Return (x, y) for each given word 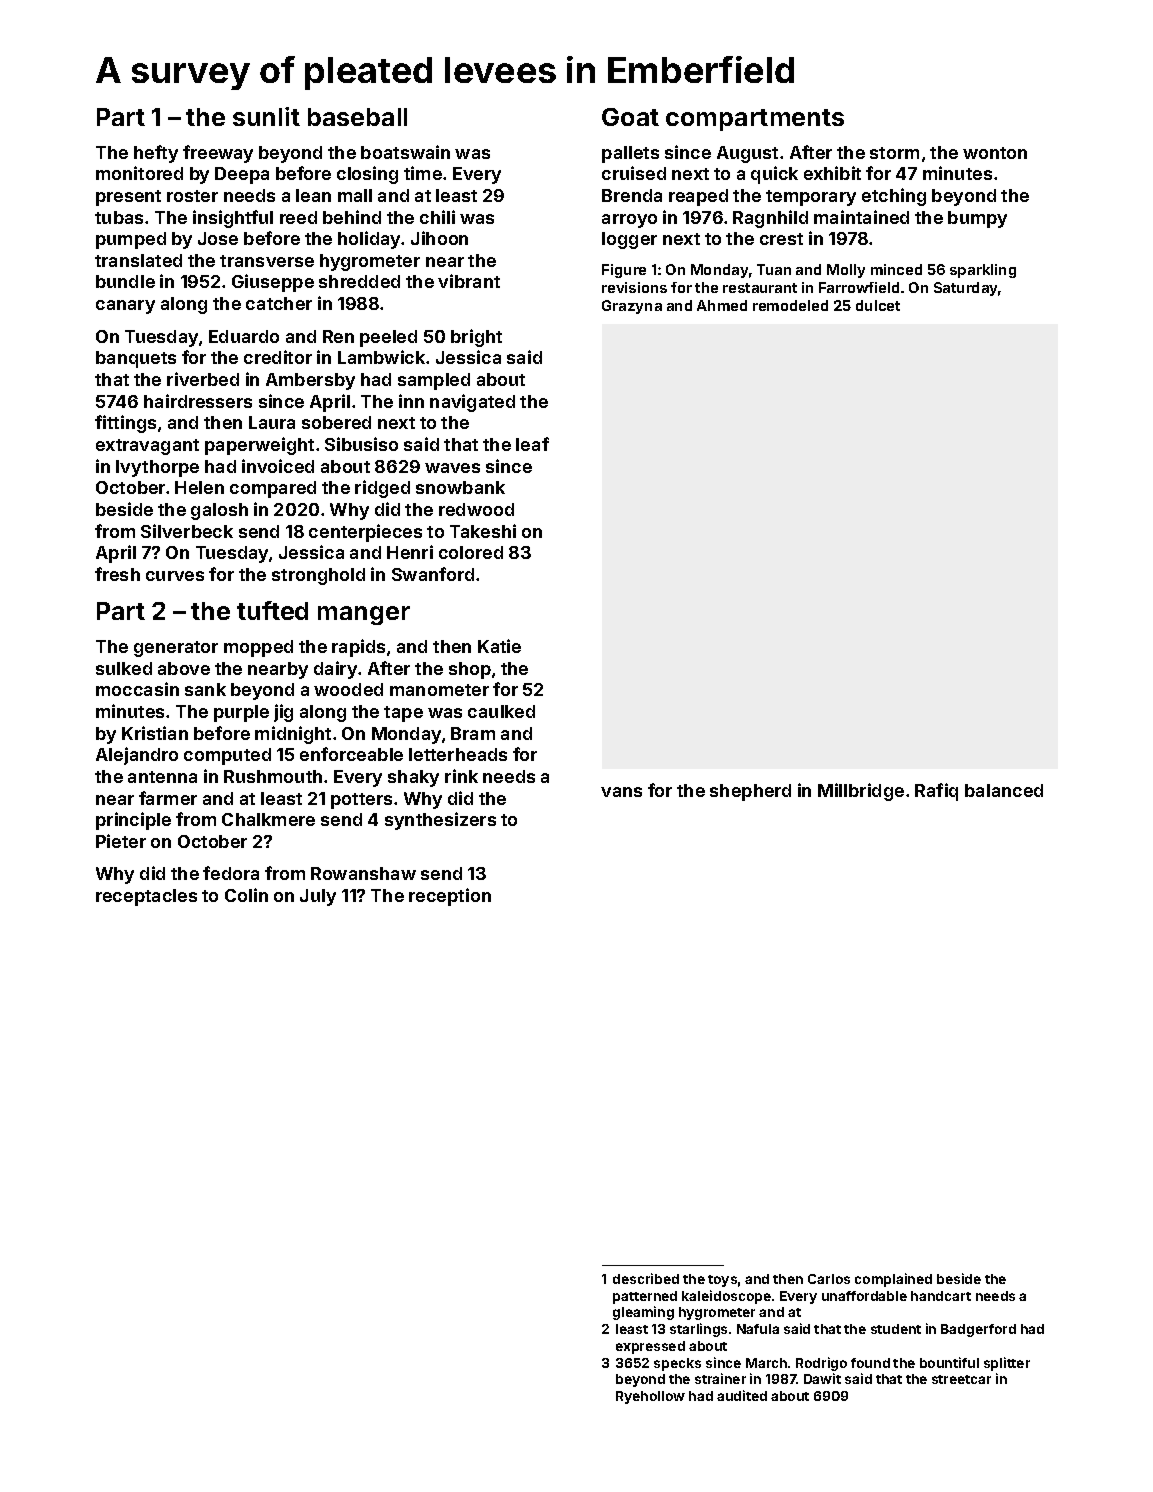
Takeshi (483, 531)
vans (621, 792)
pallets (630, 154)
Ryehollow (650, 1397)
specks (677, 1364)
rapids (358, 648)
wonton (995, 153)
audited (742, 1395)
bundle (125, 281)
